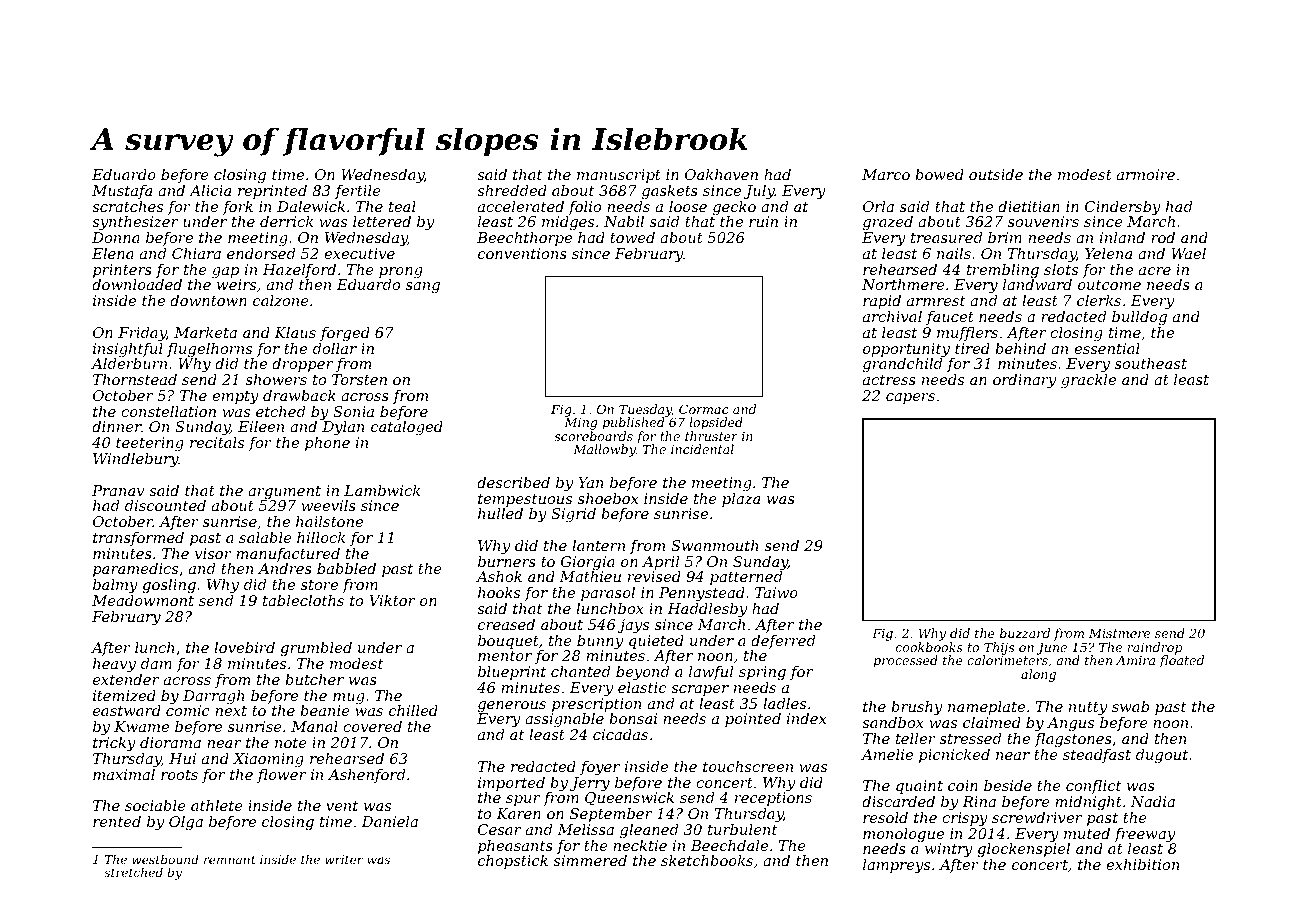  Describe the element at coordinates (389, 821) in the image. I see `Daniela` at that location.
